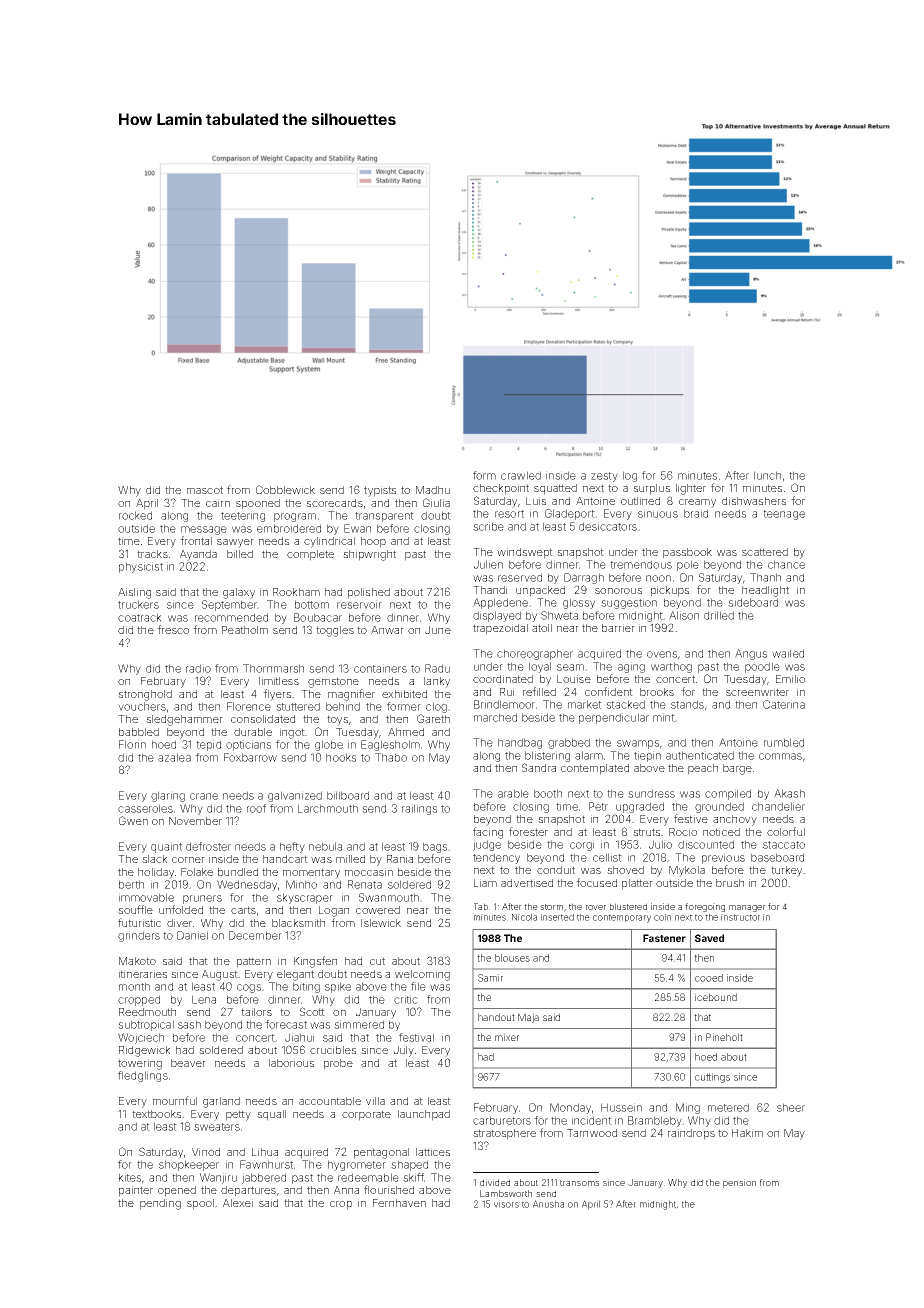 This page has width=924, height=1308. Describe the element at coordinates (285, 489) in the page. I see `Cobblewick` at that location.
